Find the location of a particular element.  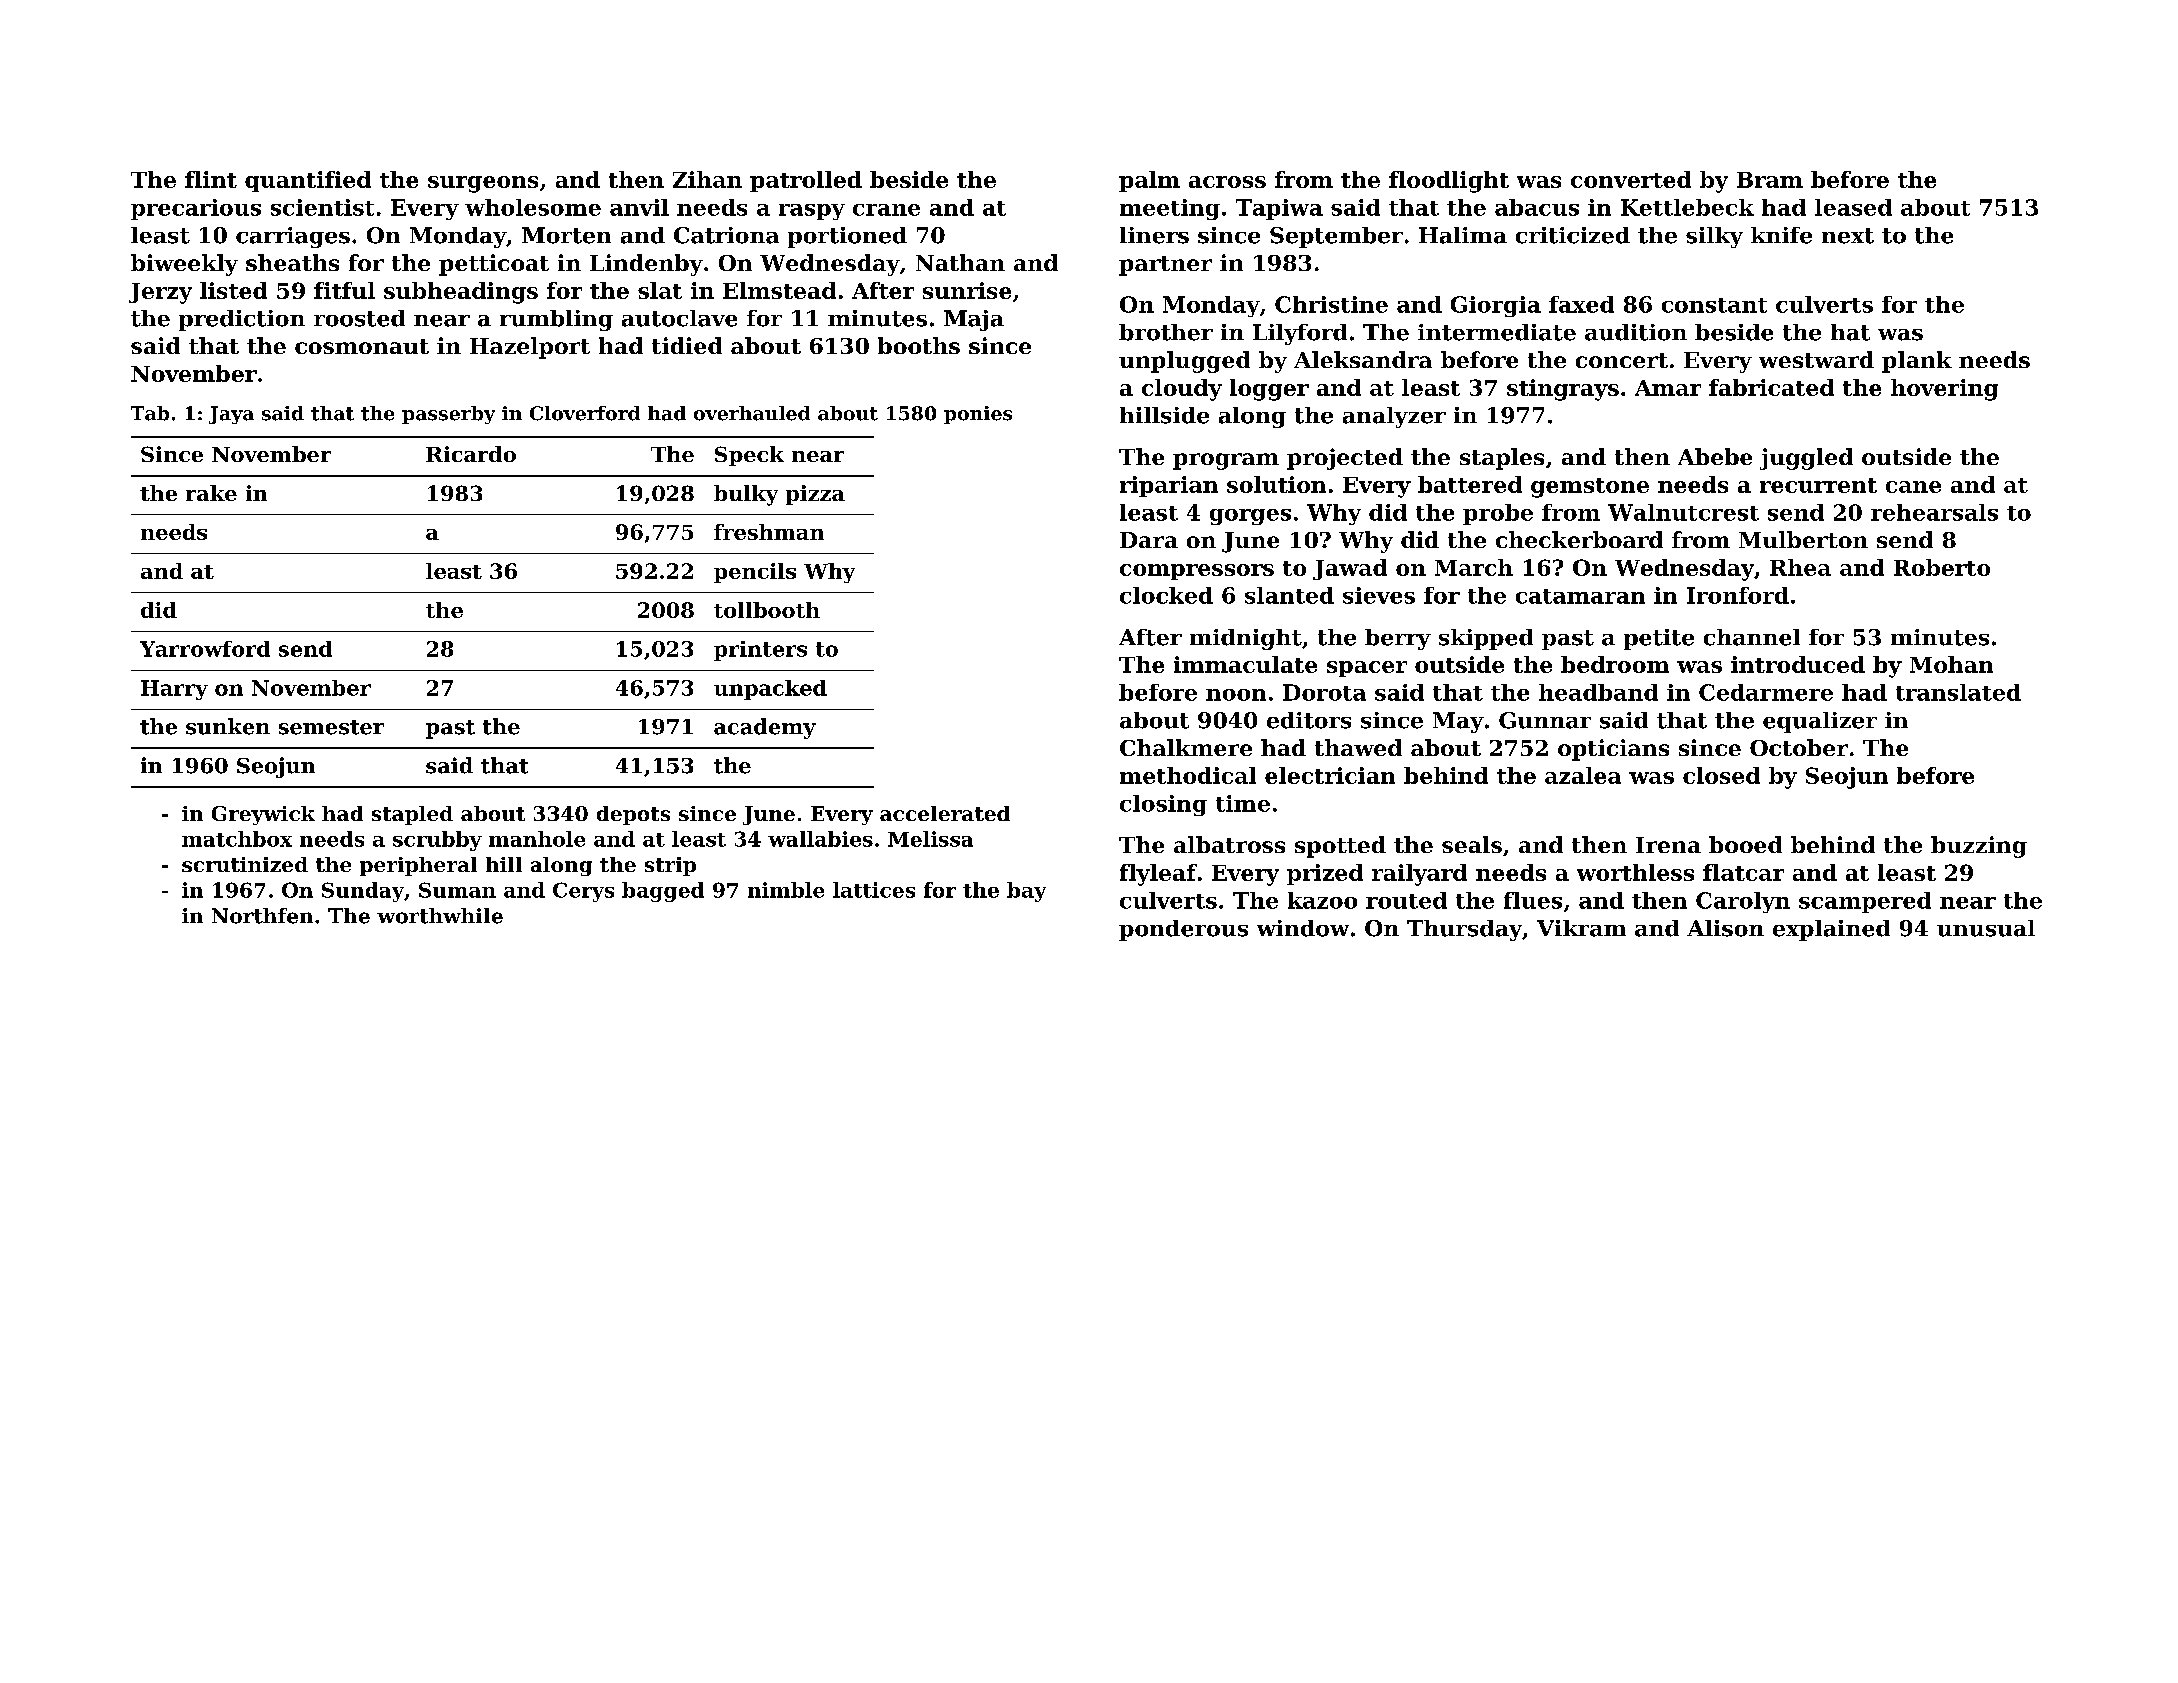

Bram is located at coordinates (1770, 180).
